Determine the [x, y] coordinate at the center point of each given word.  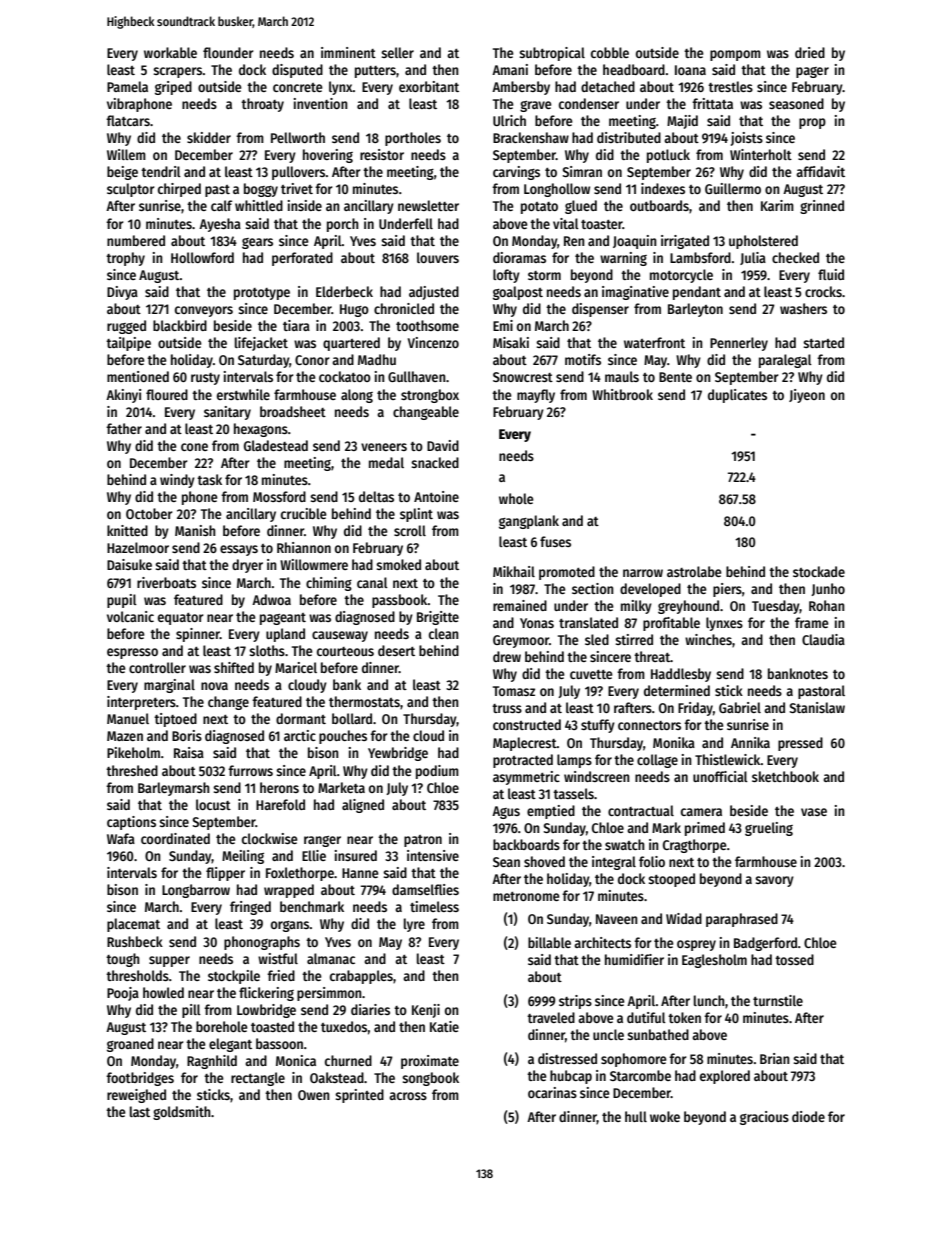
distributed [629, 137]
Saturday [263, 361]
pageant [283, 619]
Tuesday [776, 607]
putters [375, 72]
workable [170, 52]
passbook [400, 601]
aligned [363, 806]
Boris [187, 735]
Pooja [123, 994]
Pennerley [739, 344]
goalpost [518, 293]
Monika [674, 742]
